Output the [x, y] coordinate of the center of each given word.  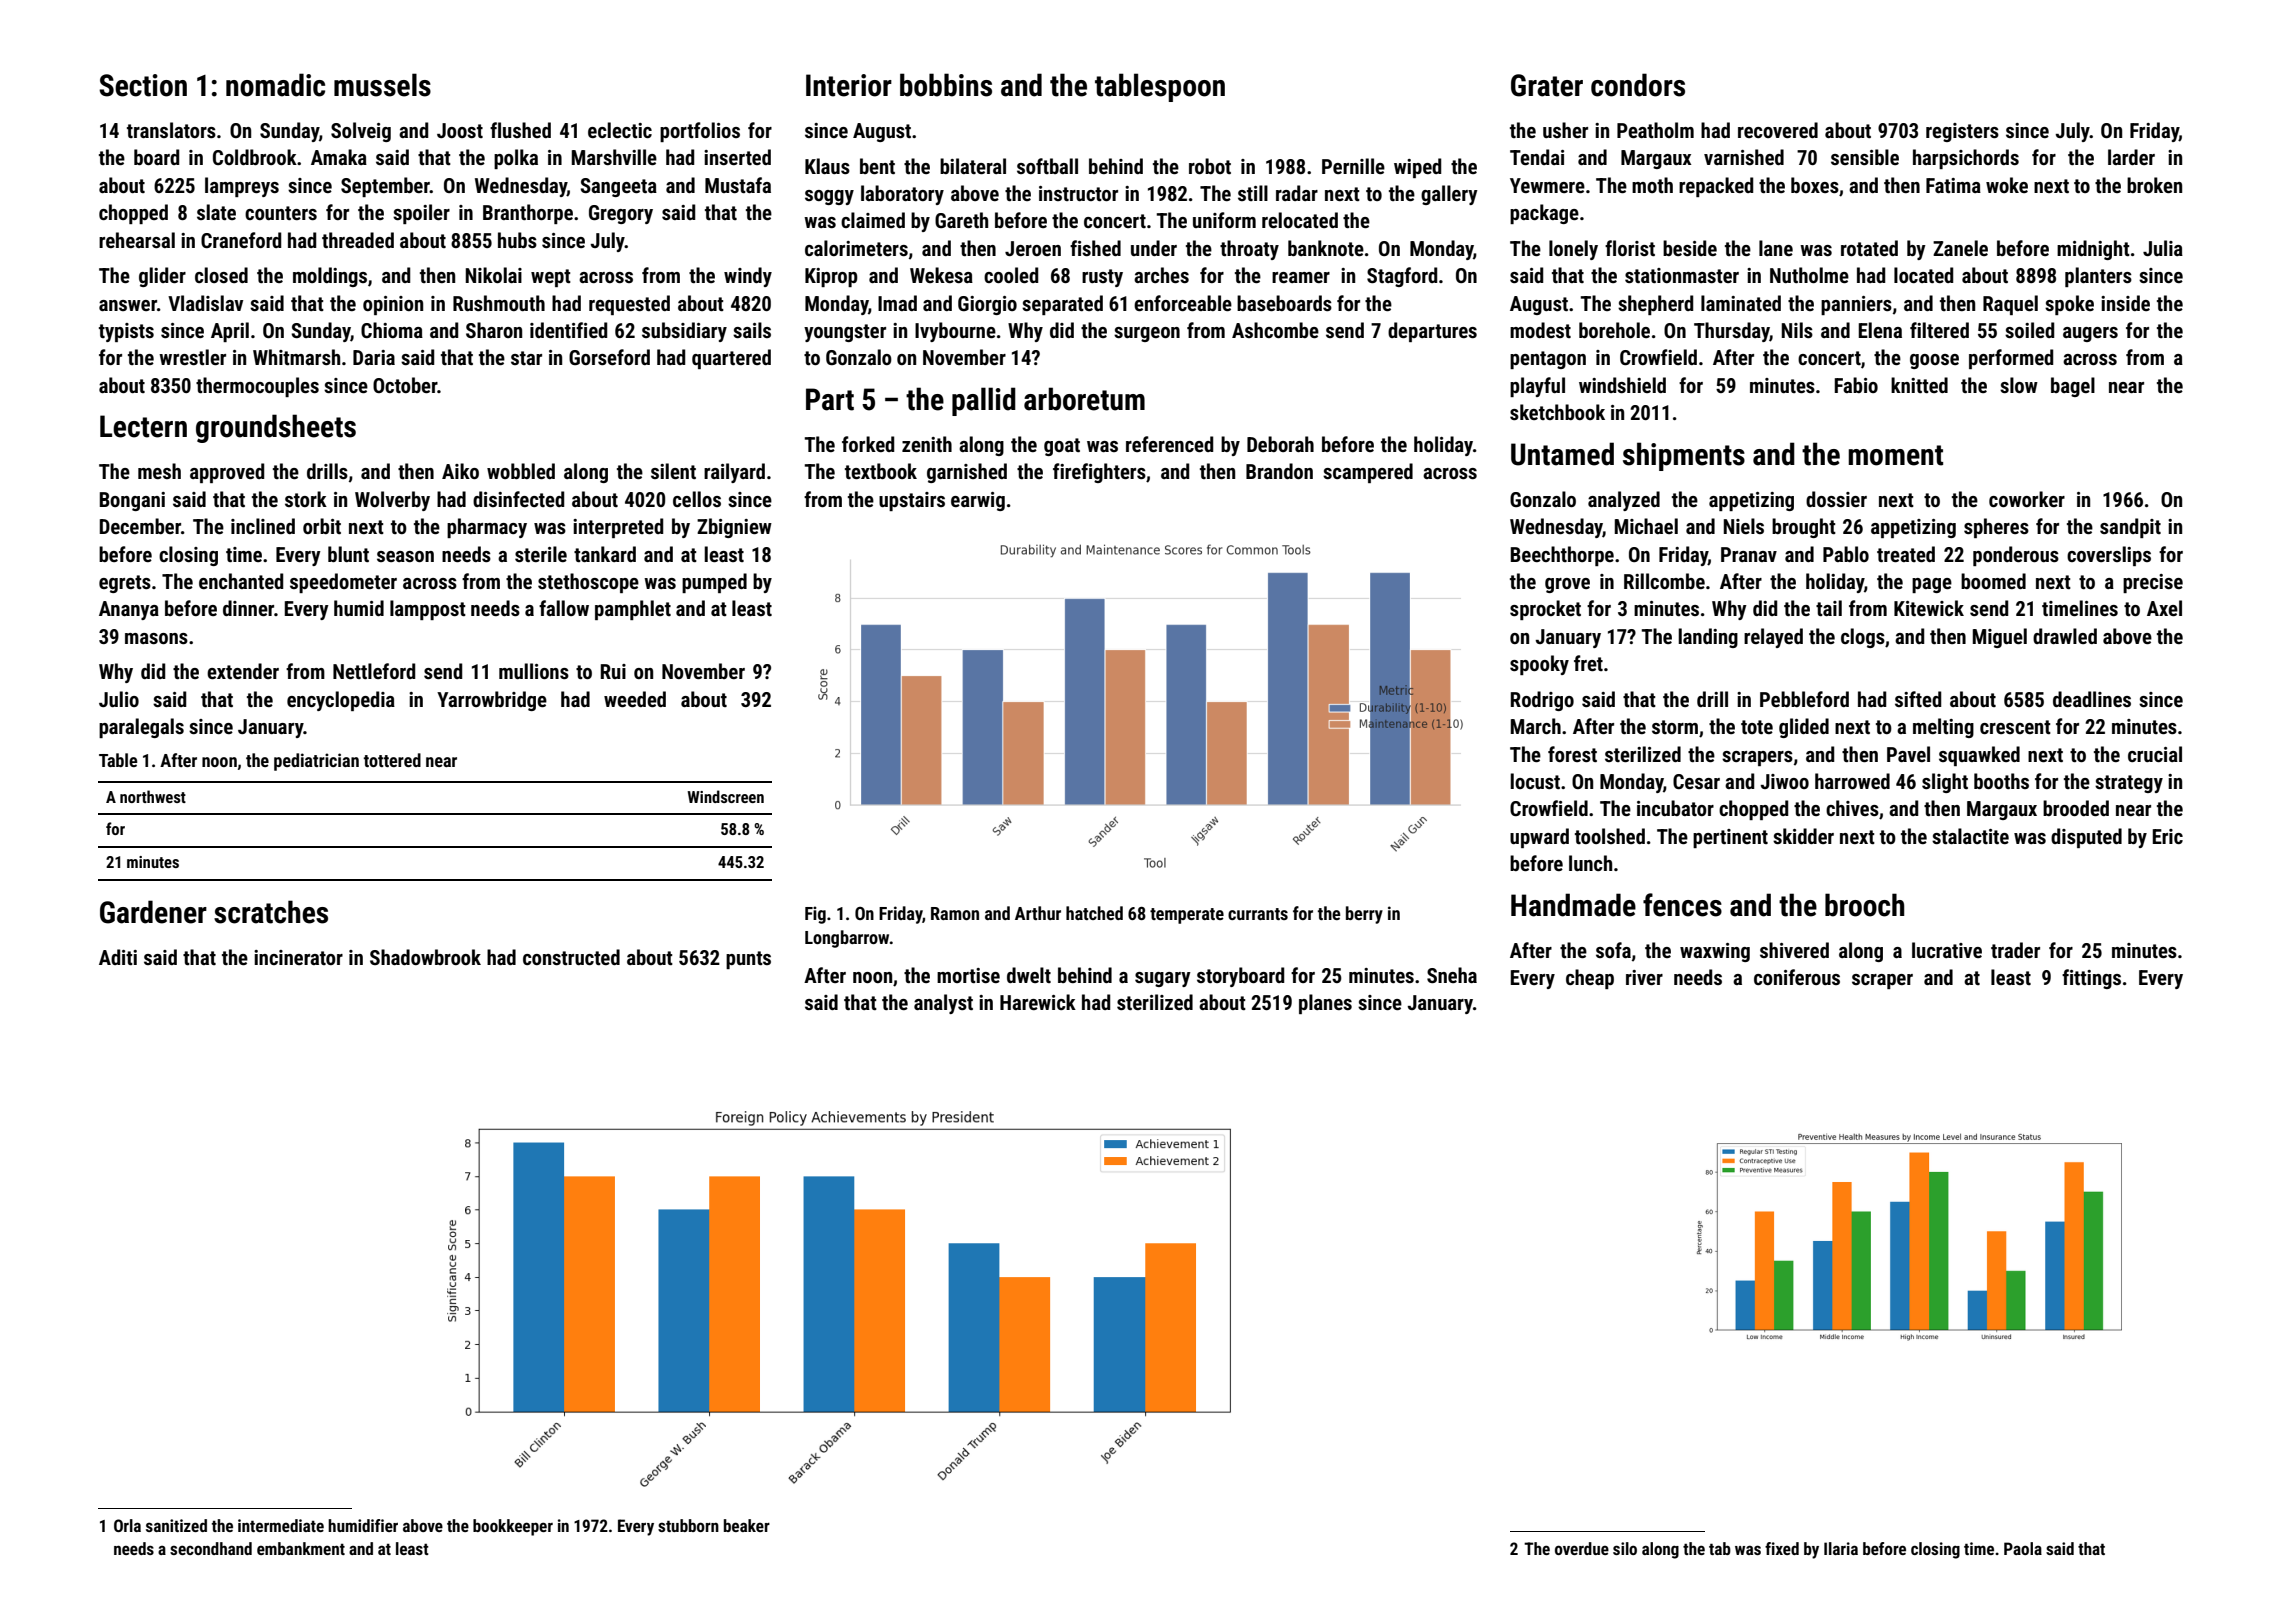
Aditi [118, 957]
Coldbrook [255, 157]
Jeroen [1033, 248]
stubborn [688, 1525]
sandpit [2130, 528]
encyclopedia [341, 701]
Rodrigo [1542, 701]
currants [1258, 914]
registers [1962, 132]
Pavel [1908, 754]
